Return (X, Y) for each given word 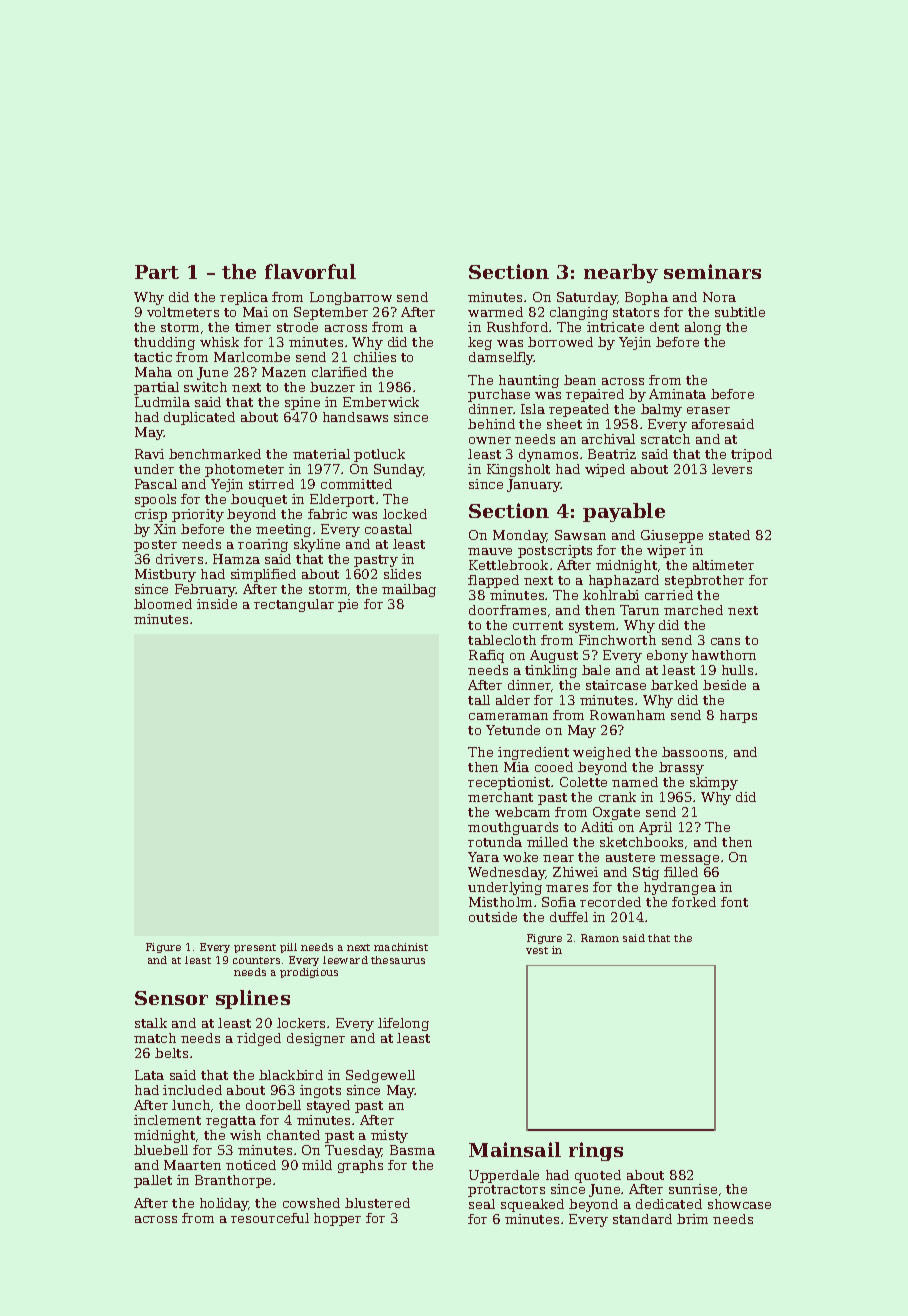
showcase (739, 1204)
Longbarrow (351, 298)
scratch (665, 439)
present (255, 948)
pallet (153, 1181)
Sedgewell (380, 1076)
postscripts (555, 551)
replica (244, 298)
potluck (379, 455)
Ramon (600, 938)
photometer (244, 470)
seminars (712, 271)
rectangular (294, 605)
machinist (401, 947)
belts (171, 1053)
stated (729, 535)
